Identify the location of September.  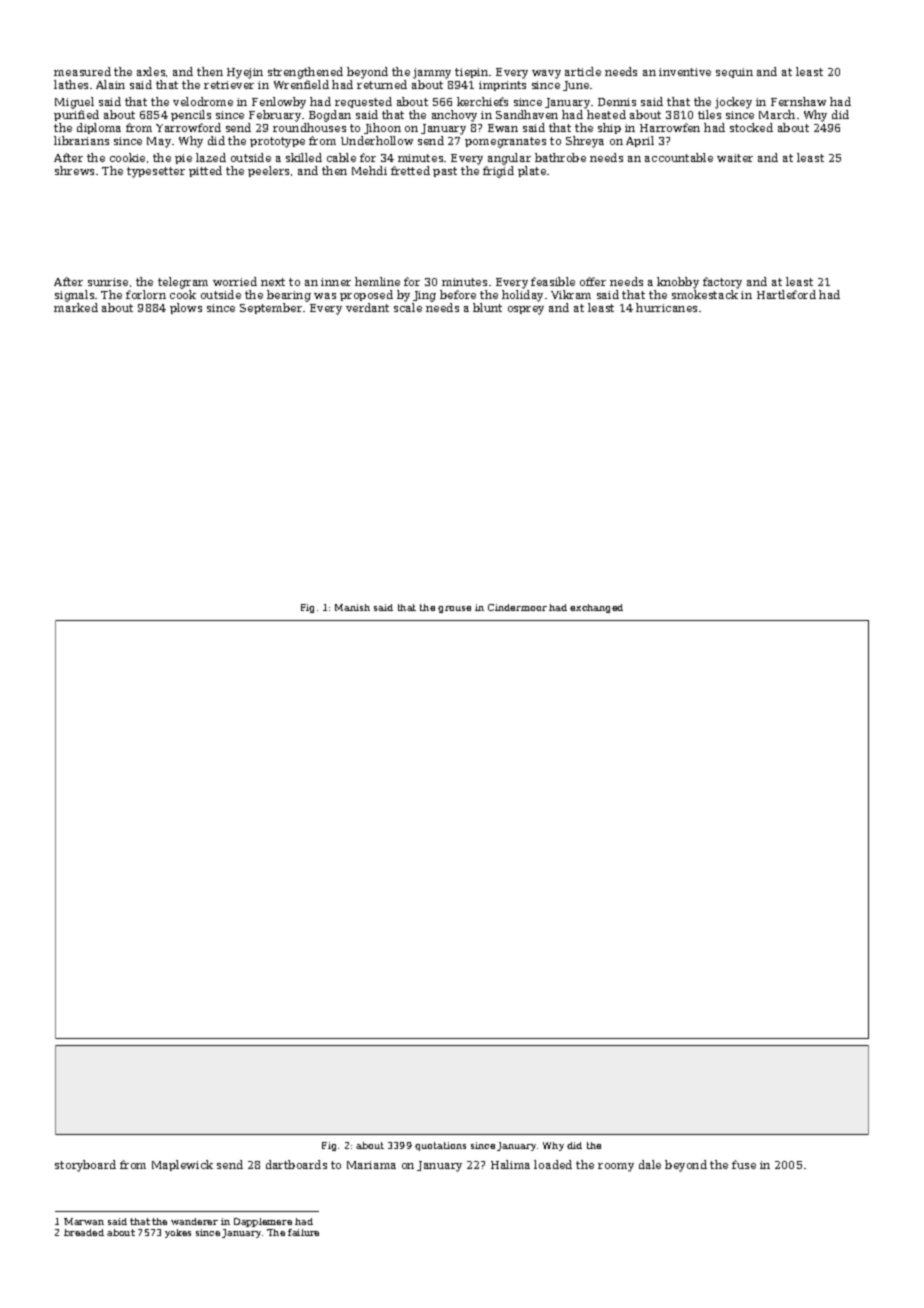
(271, 308).
